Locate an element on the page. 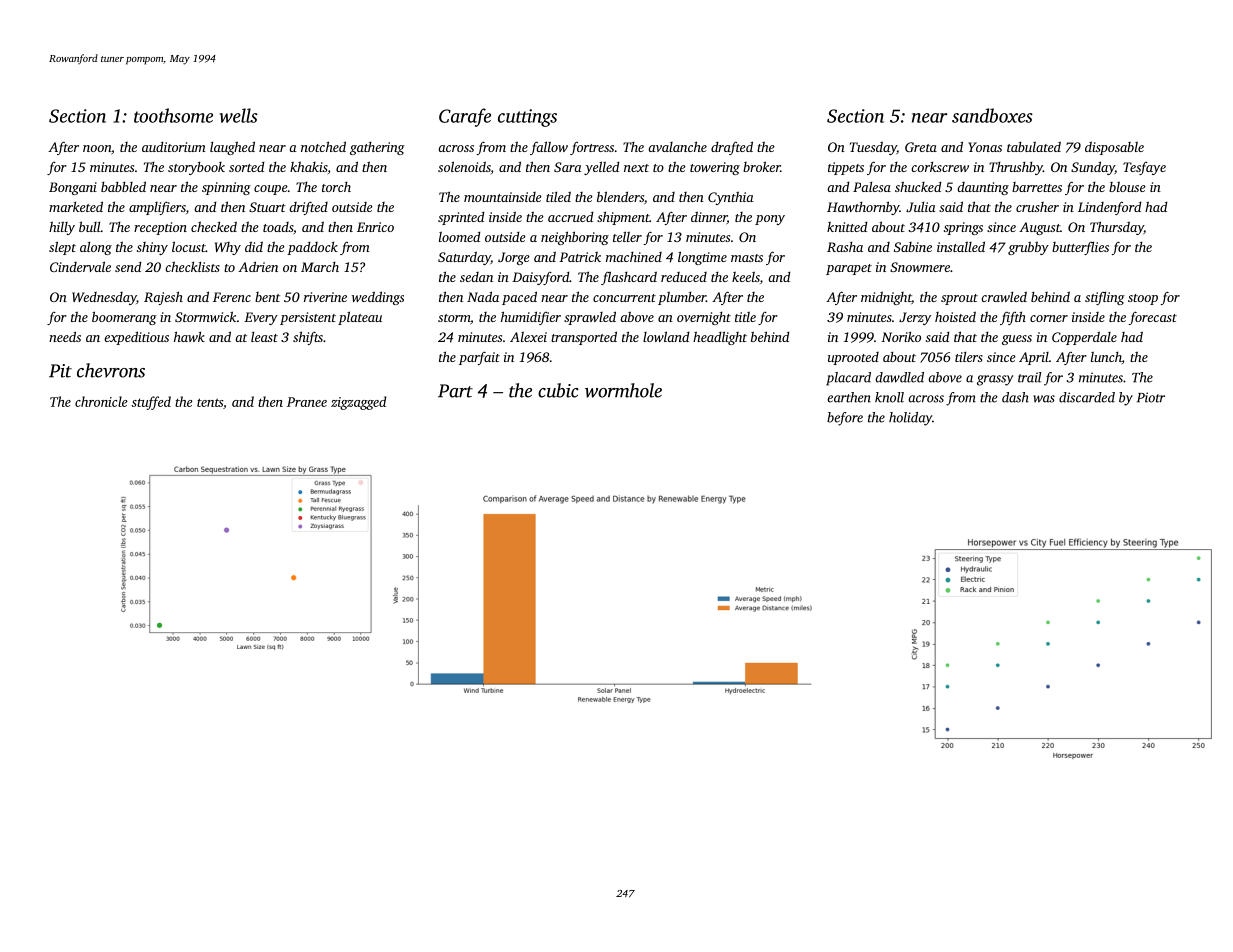  Lindenford is located at coordinates (1110, 208).
